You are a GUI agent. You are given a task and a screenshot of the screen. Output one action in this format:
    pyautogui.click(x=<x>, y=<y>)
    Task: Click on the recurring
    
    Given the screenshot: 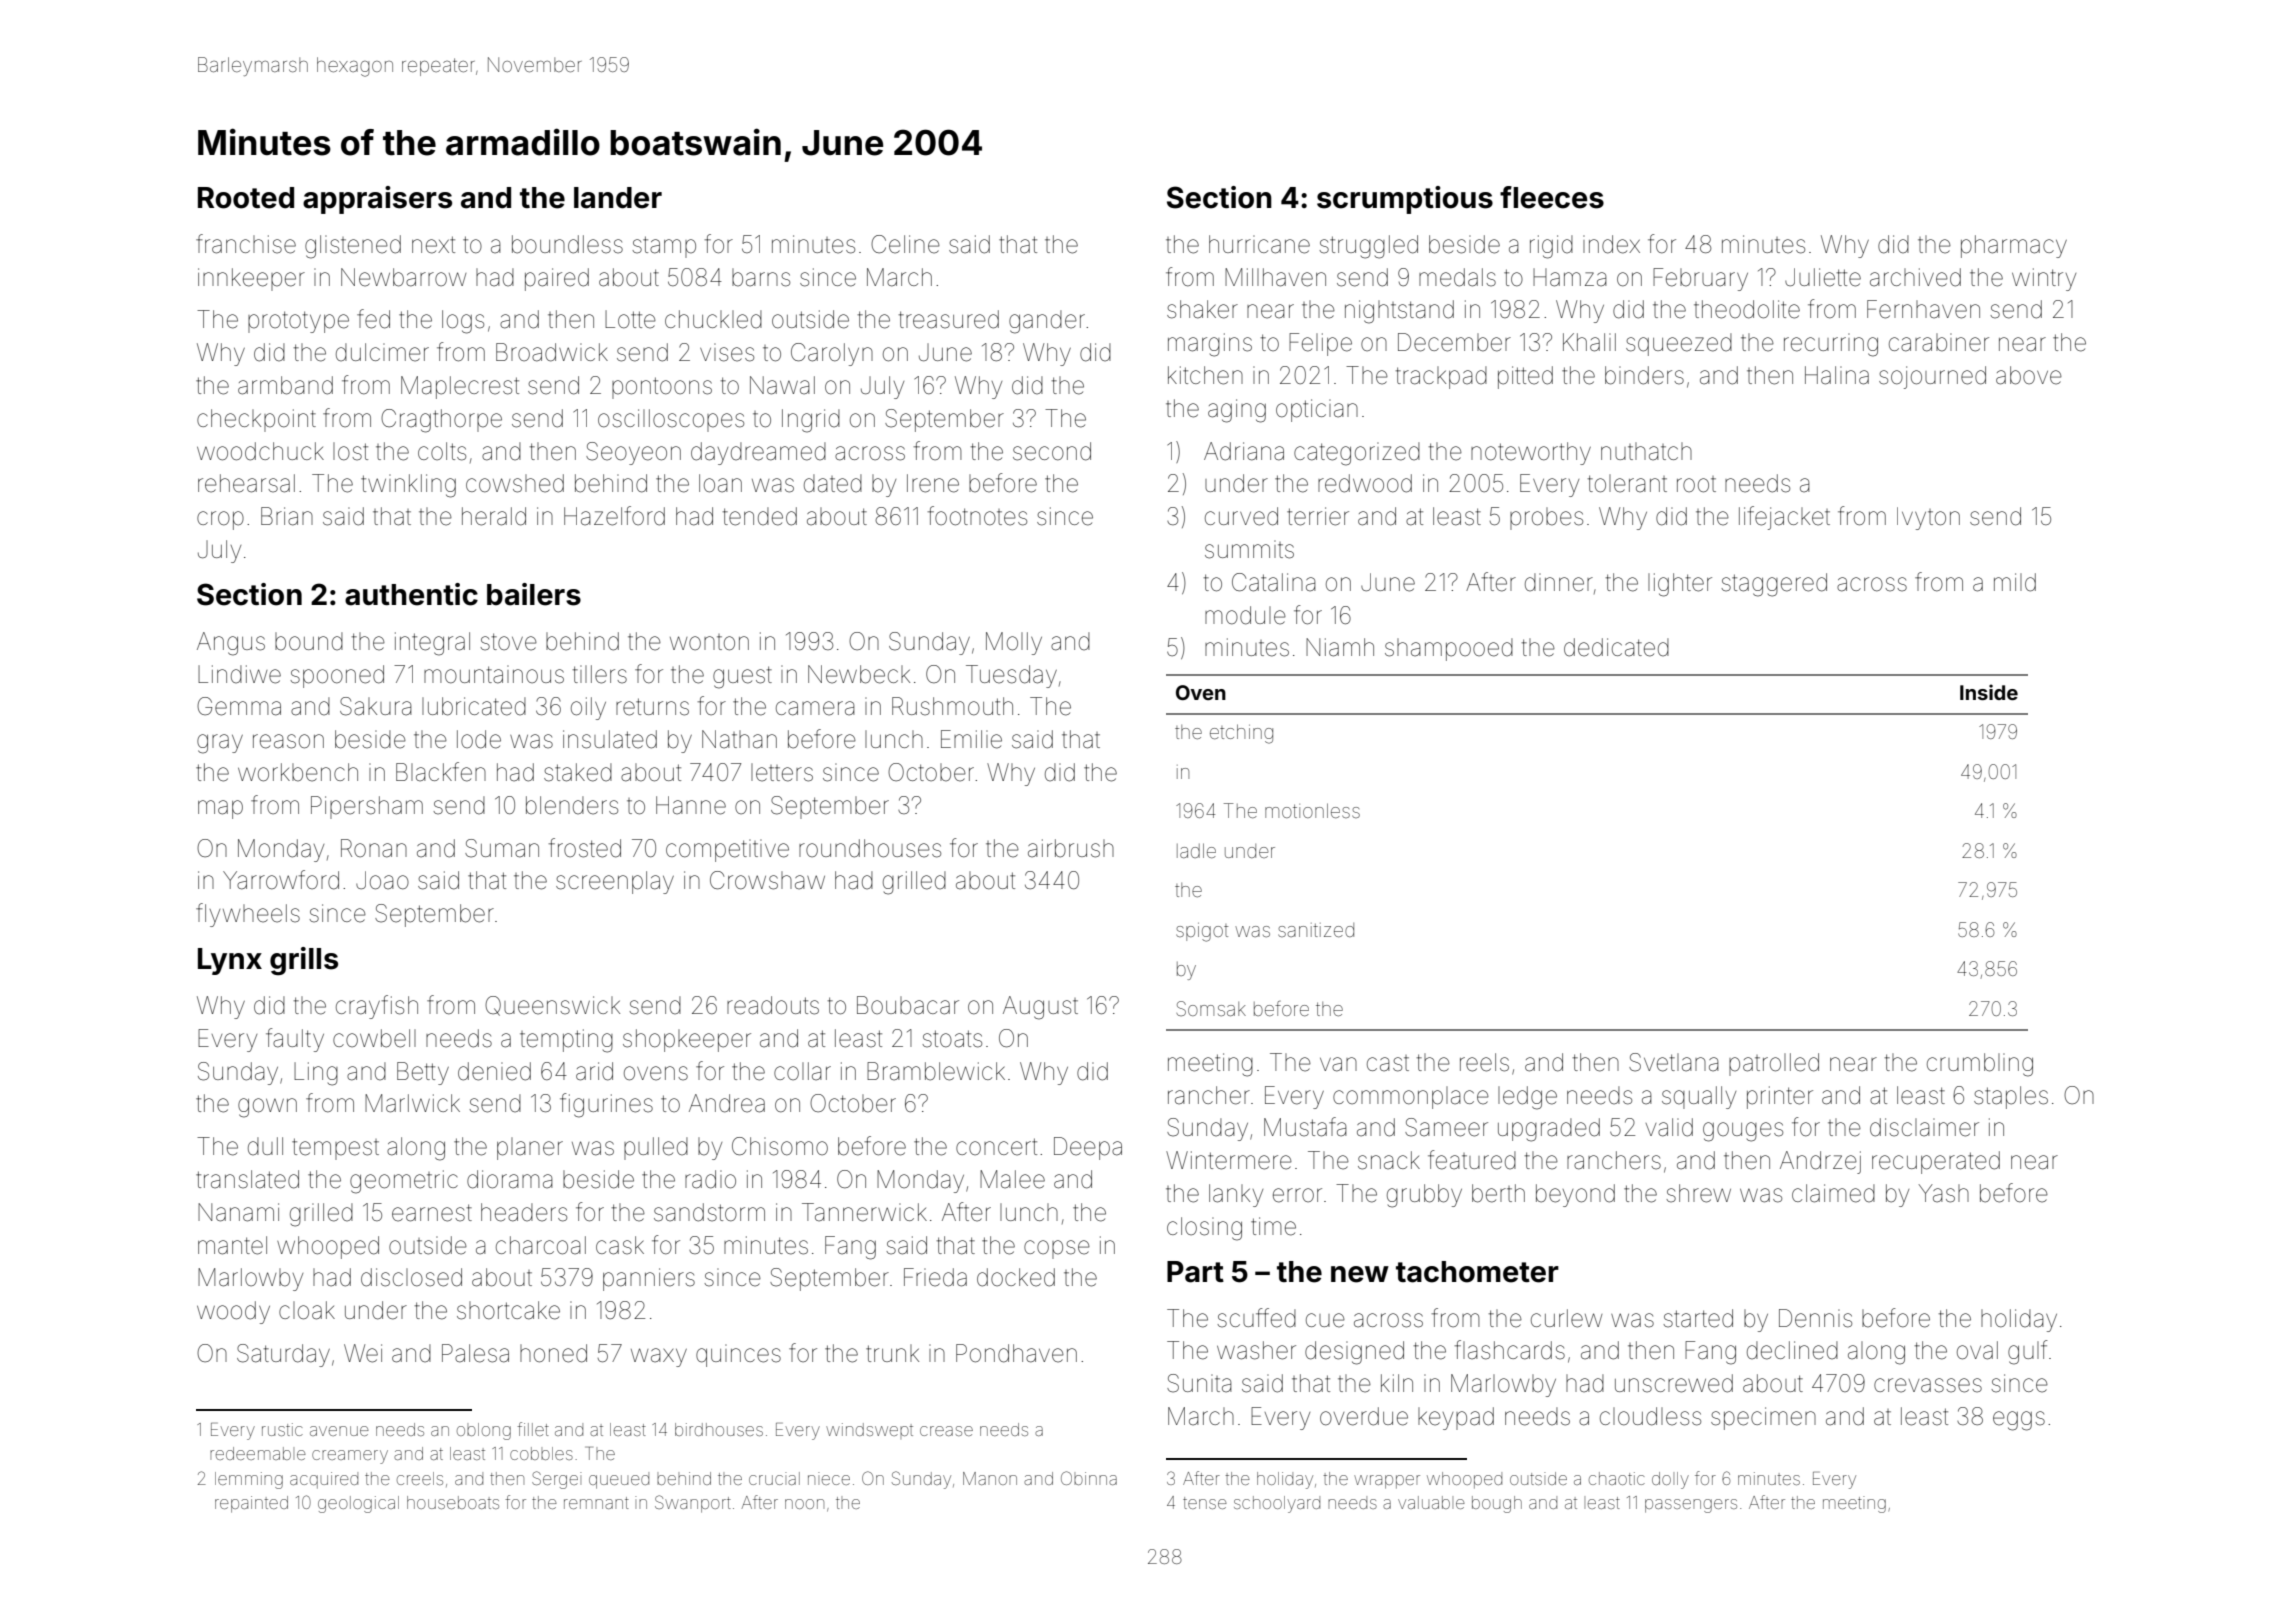 What is the action you would take?
    pyautogui.click(x=1831, y=345)
